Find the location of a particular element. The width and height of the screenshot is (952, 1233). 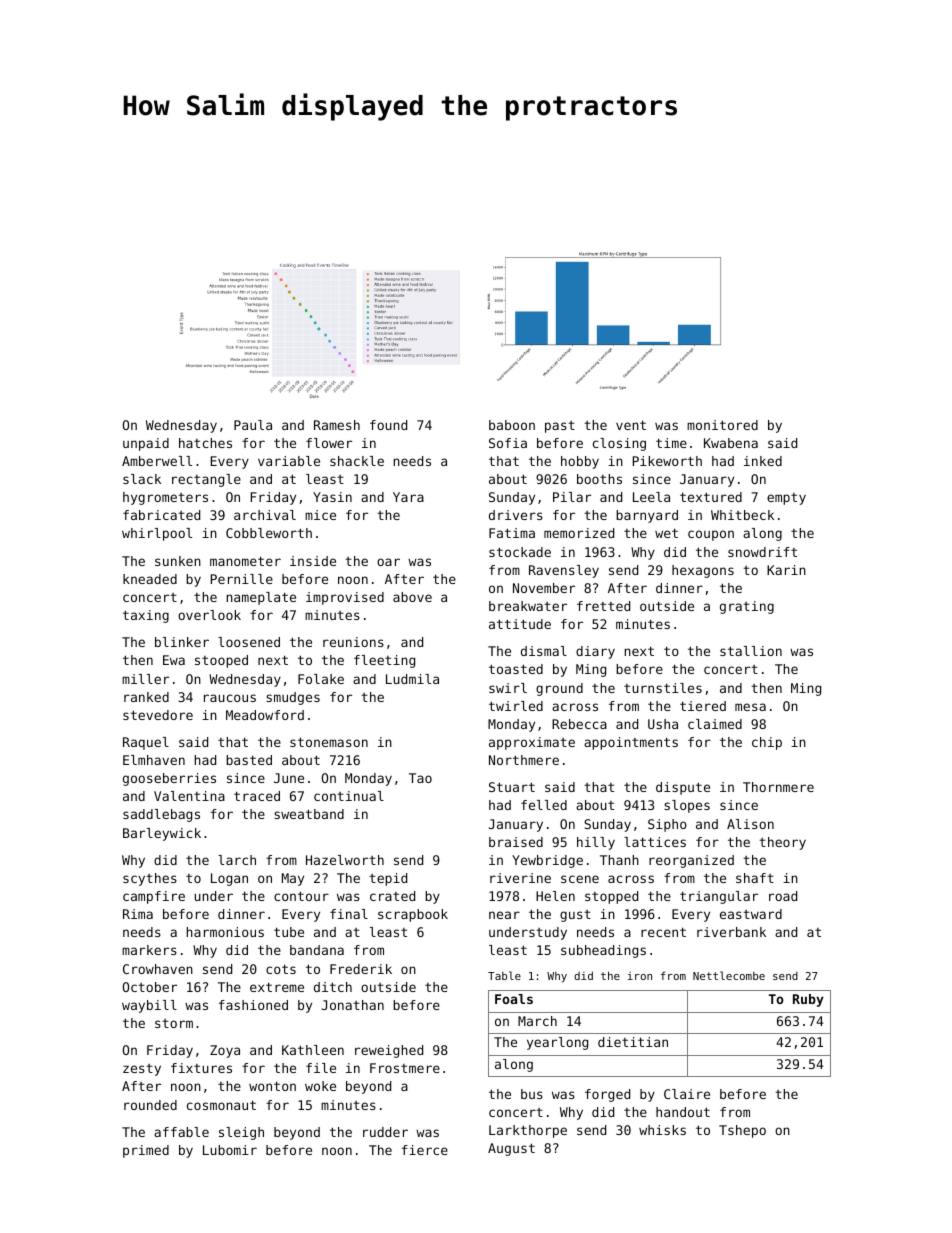

claimed is located at coordinates (715, 724).
